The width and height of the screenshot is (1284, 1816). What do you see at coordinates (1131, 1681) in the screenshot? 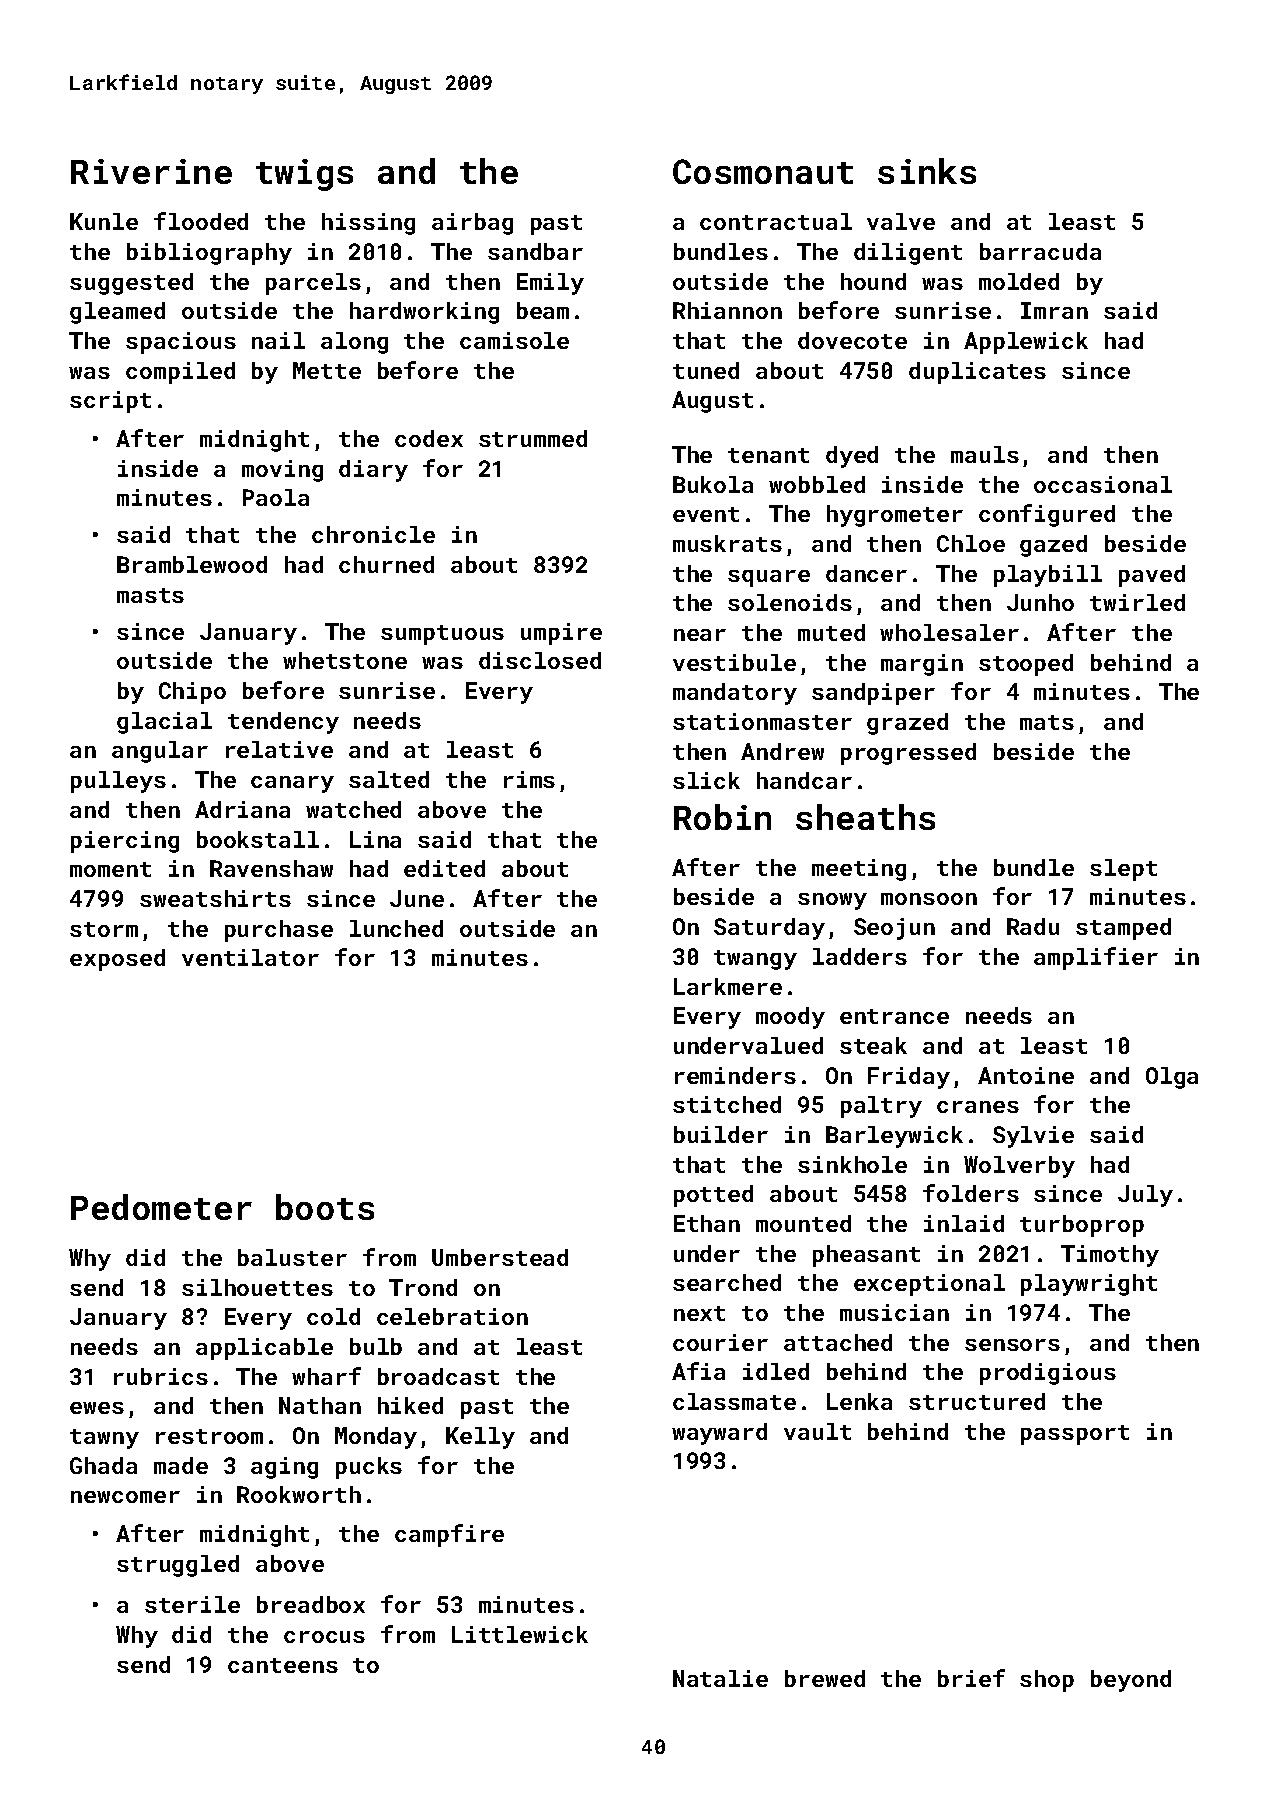
I see `beyond` at bounding box center [1131, 1681].
